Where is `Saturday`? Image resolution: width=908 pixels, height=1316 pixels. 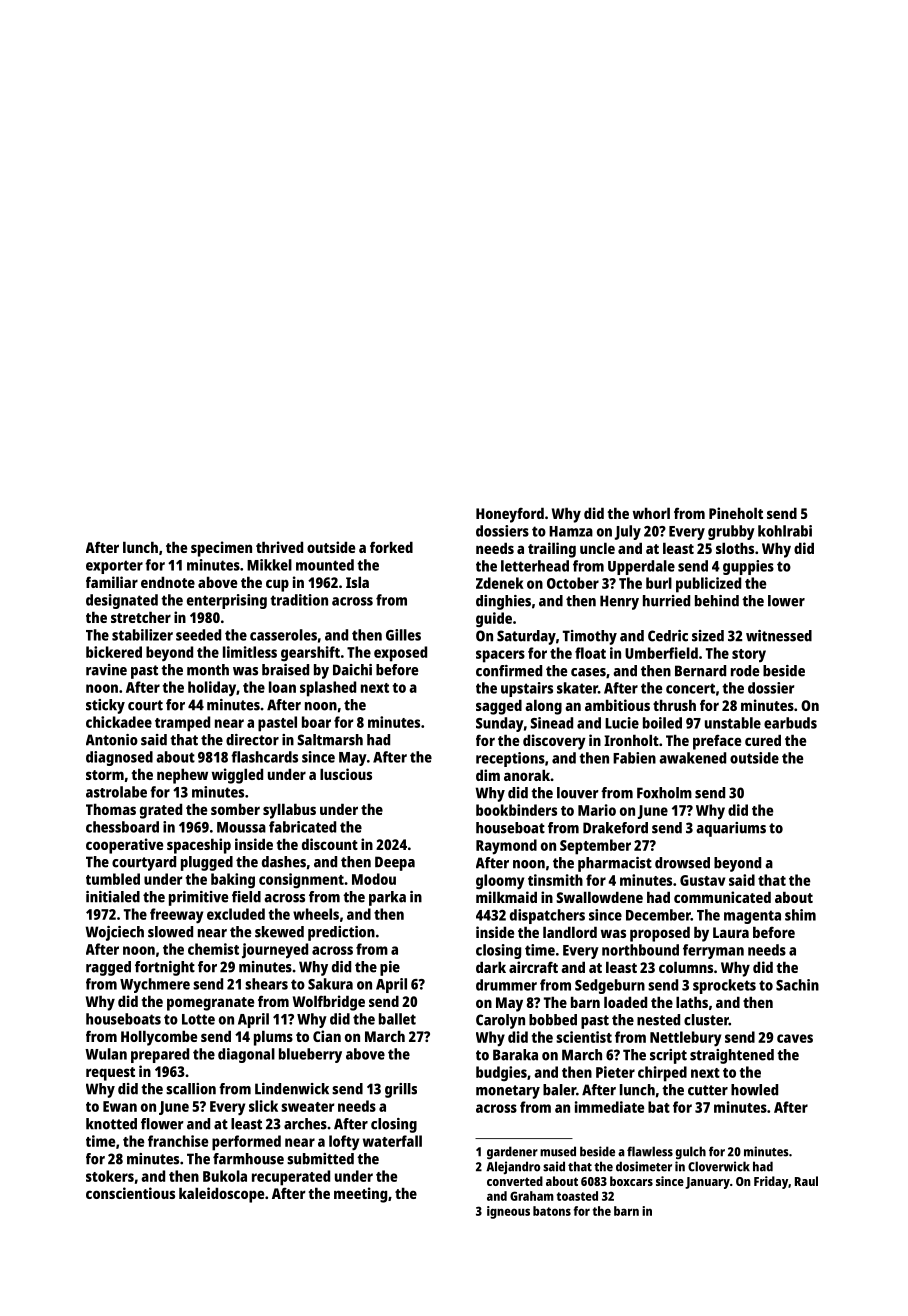 Saturday is located at coordinates (526, 637).
